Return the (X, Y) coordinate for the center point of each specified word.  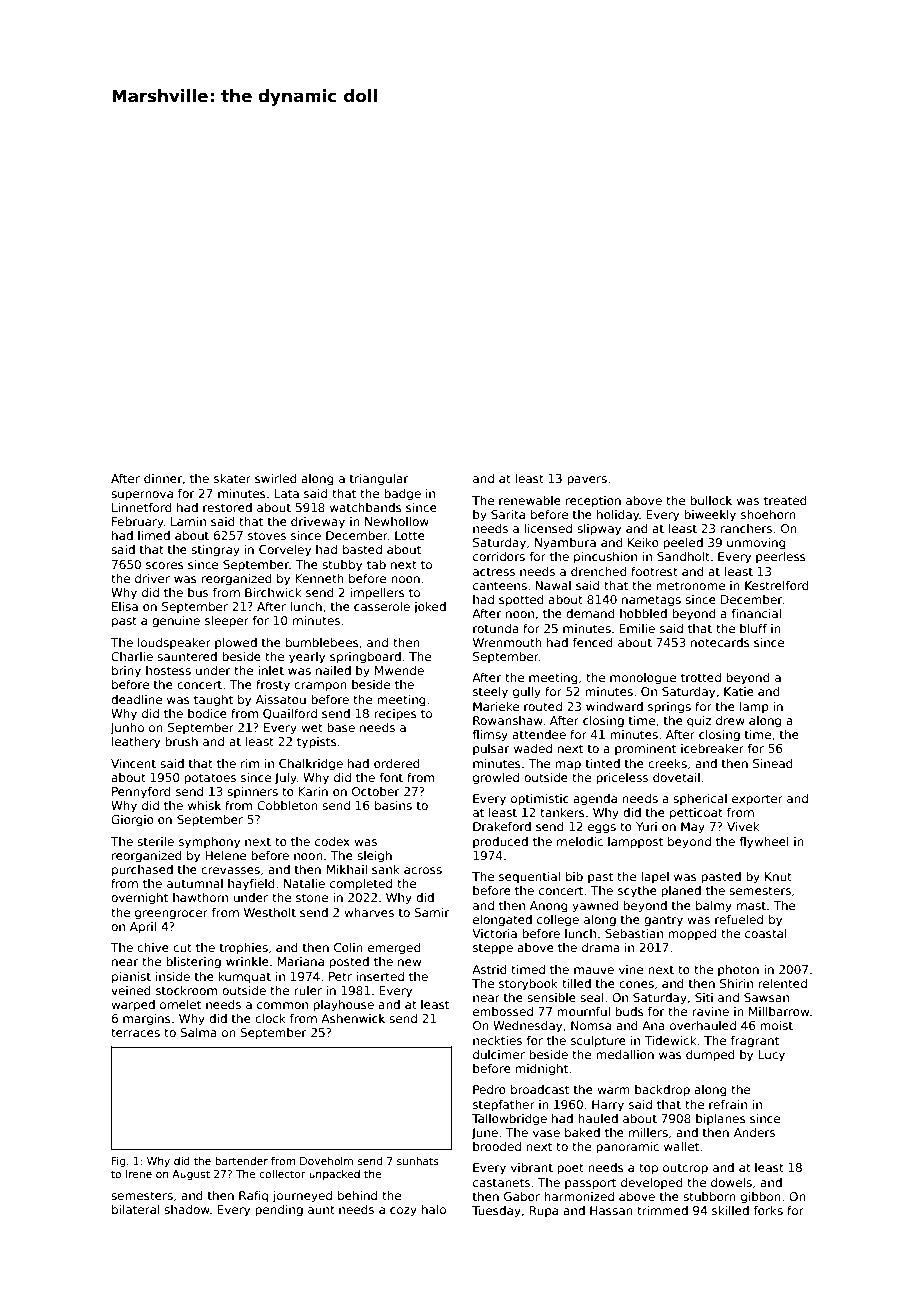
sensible (551, 997)
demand (590, 613)
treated (785, 500)
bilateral (136, 1209)
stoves (267, 535)
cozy (403, 1212)
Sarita (508, 514)
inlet (271, 670)
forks (768, 1210)
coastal (766, 933)
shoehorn (768, 514)
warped (133, 1006)
